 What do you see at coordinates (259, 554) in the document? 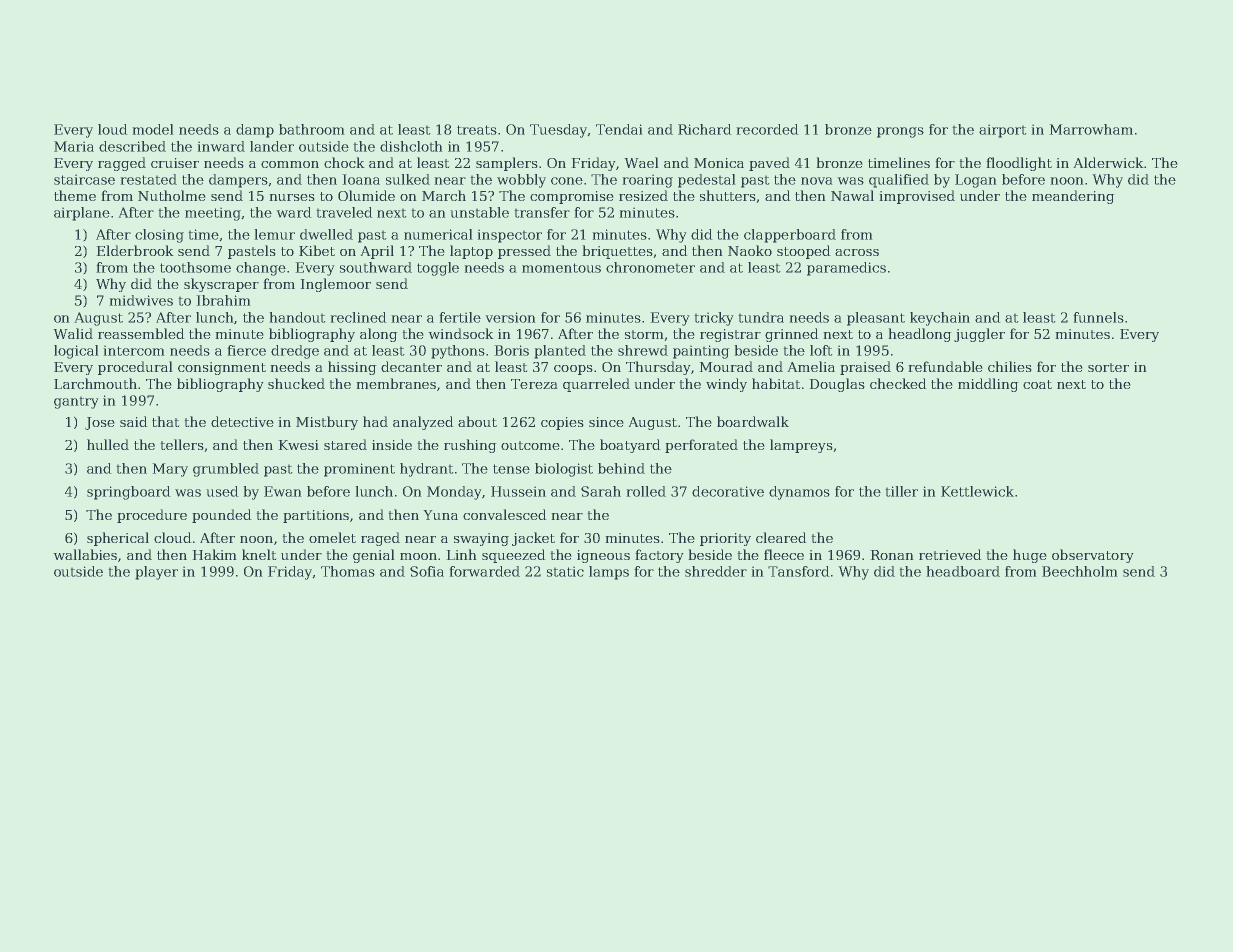
I see `knelt` at bounding box center [259, 554].
